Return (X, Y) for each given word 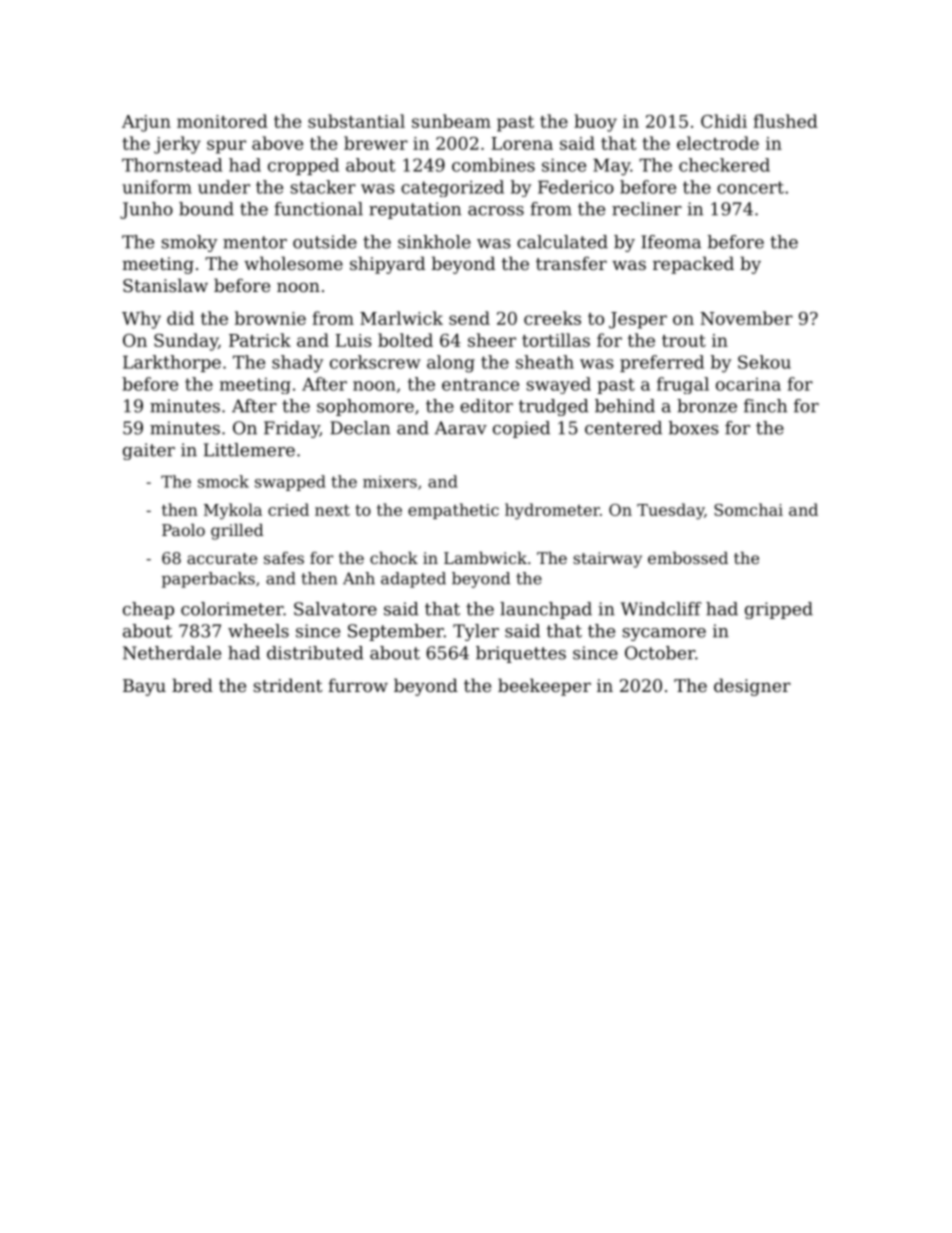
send (469, 318)
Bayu (144, 687)
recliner (647, 209)
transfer (571, 263)
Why (141, 320)
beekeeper (544, 687)
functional (318, 209)
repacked (693, 265)
